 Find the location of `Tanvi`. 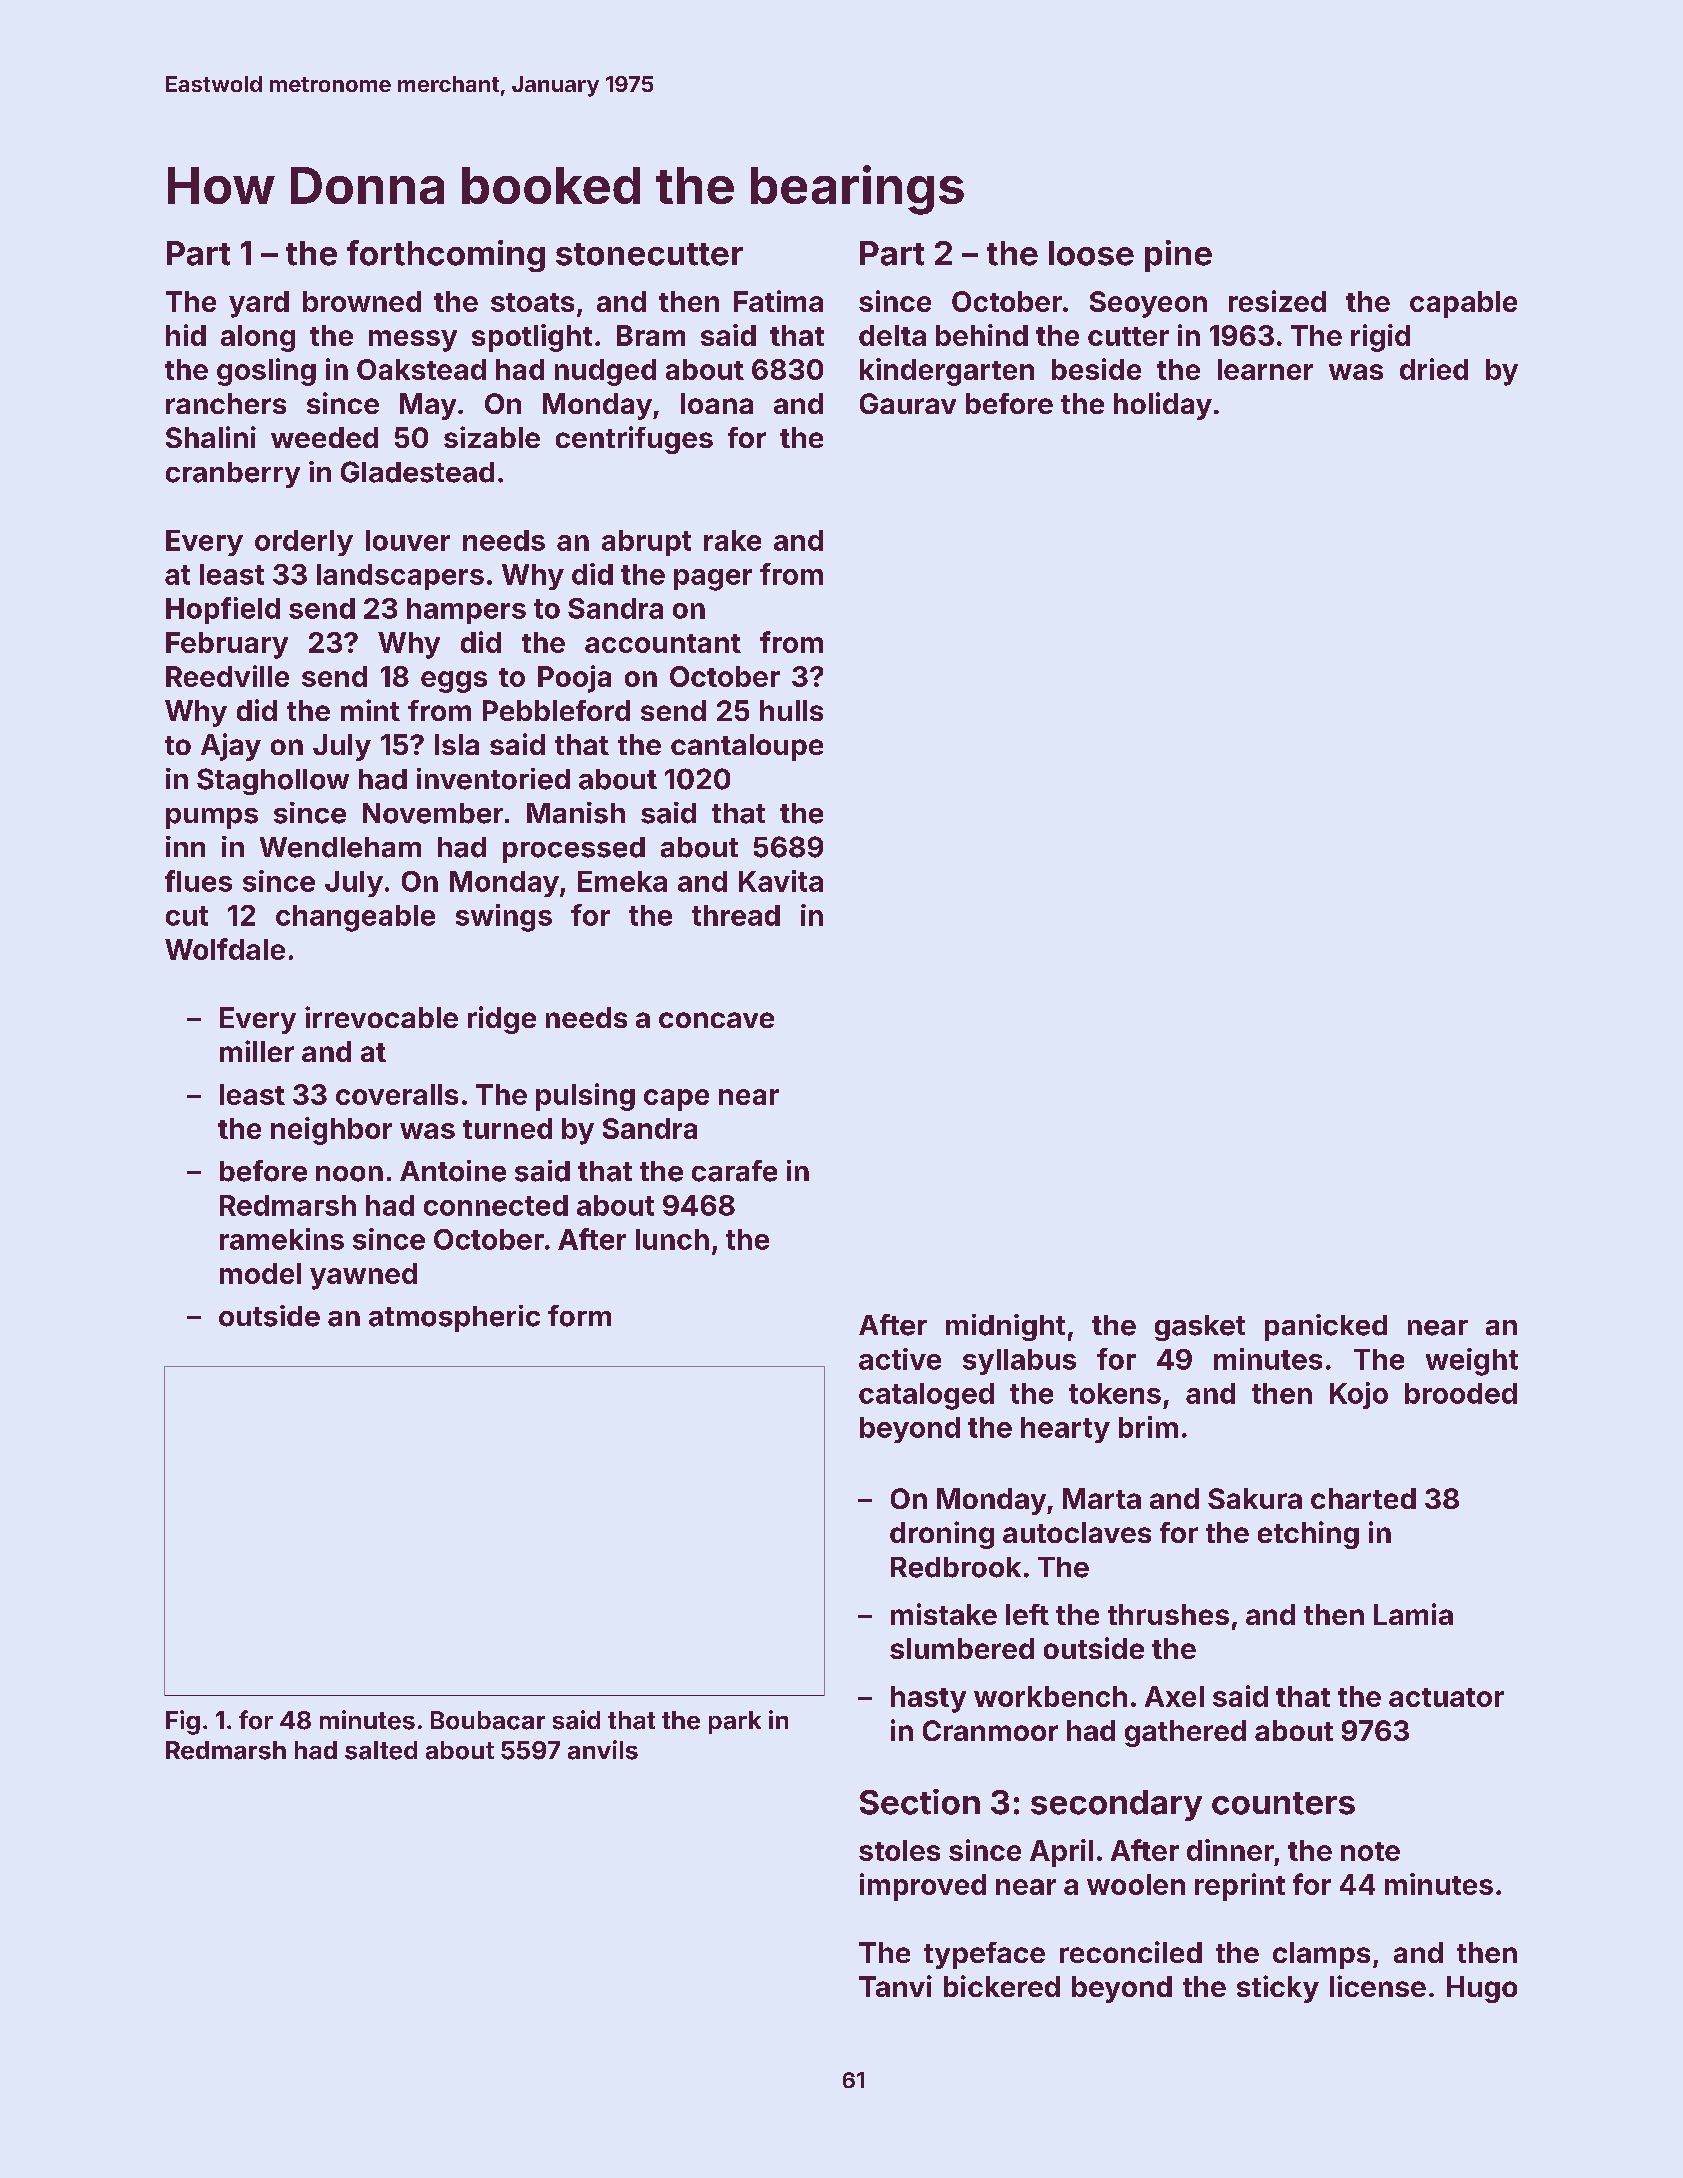

Tanvi is located at coordinates (895, 1986).
